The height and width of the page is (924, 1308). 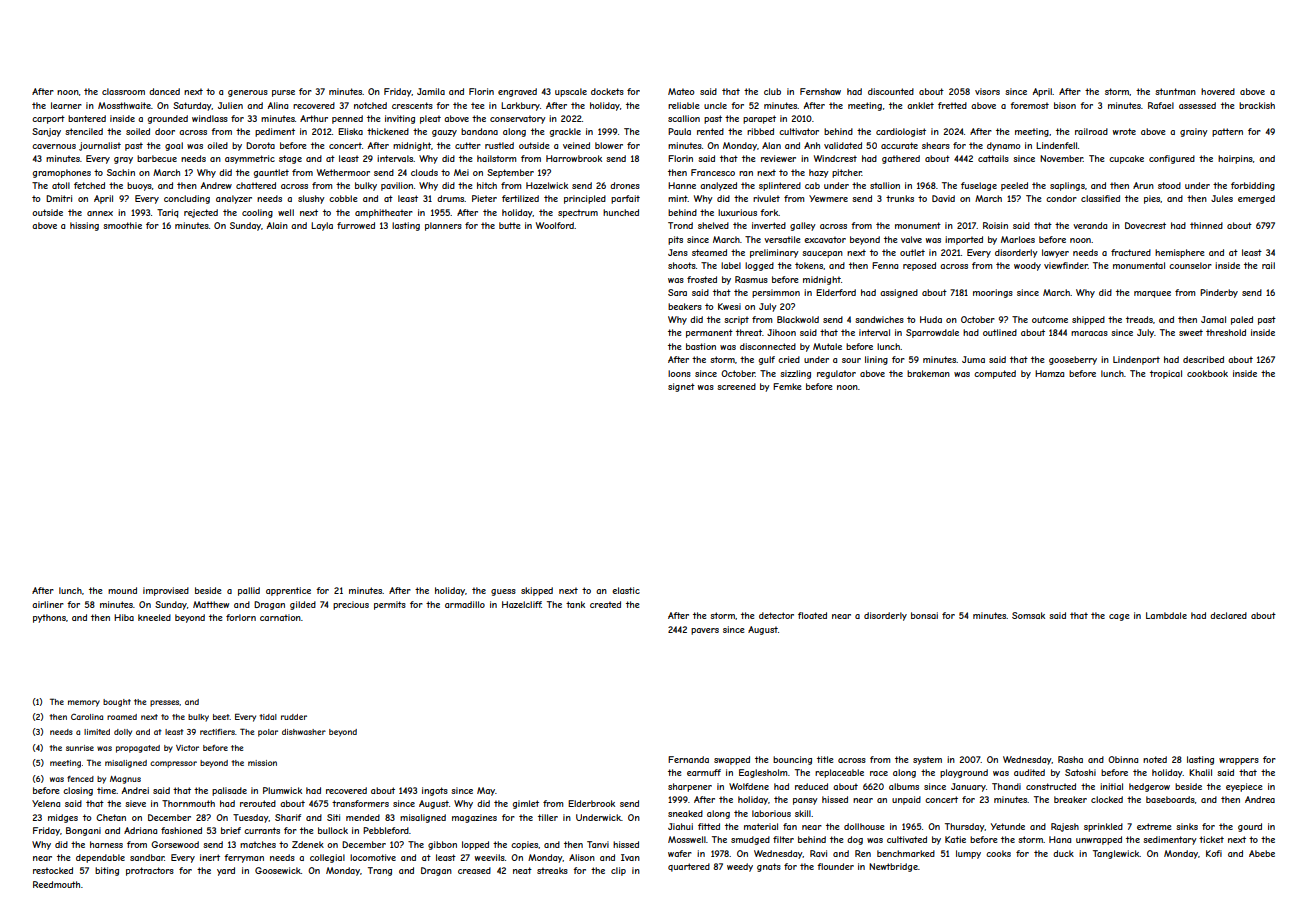 I want to click on Mateo, so click(x=681, y=91).
